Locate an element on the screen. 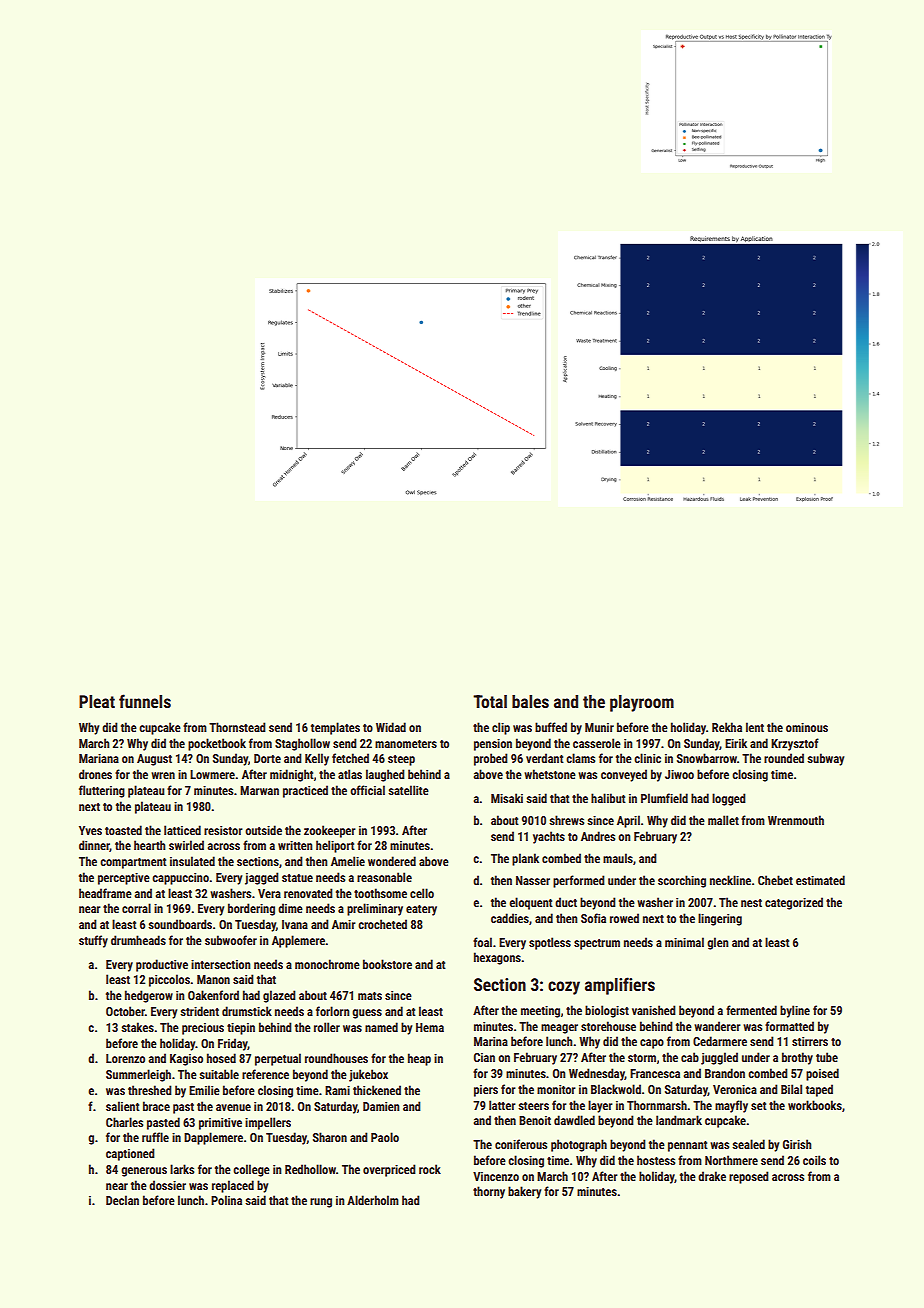  playroom is located at coordinates (642, 703).
